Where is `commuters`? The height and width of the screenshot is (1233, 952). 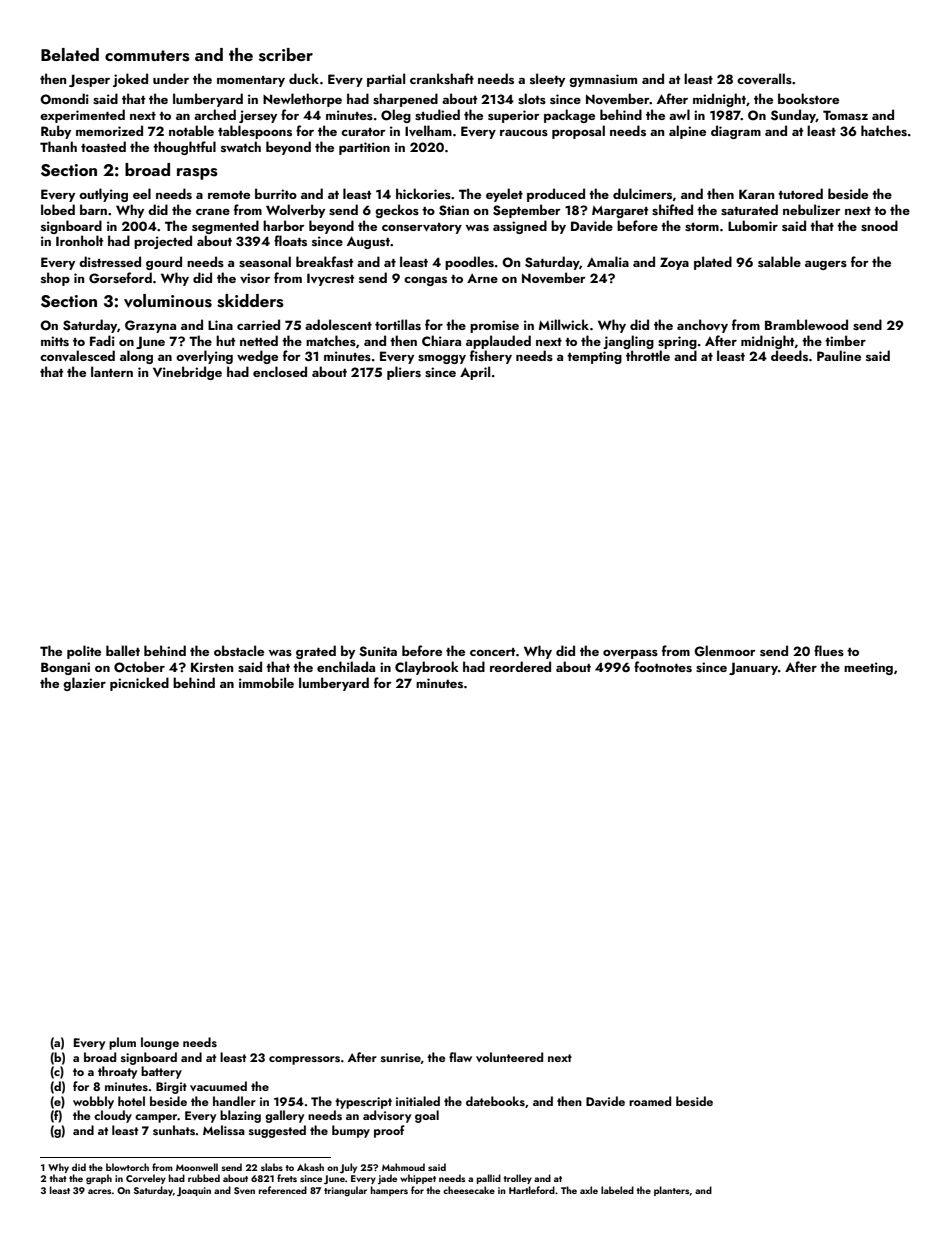
commuters is located at coordinates (147, 56).
